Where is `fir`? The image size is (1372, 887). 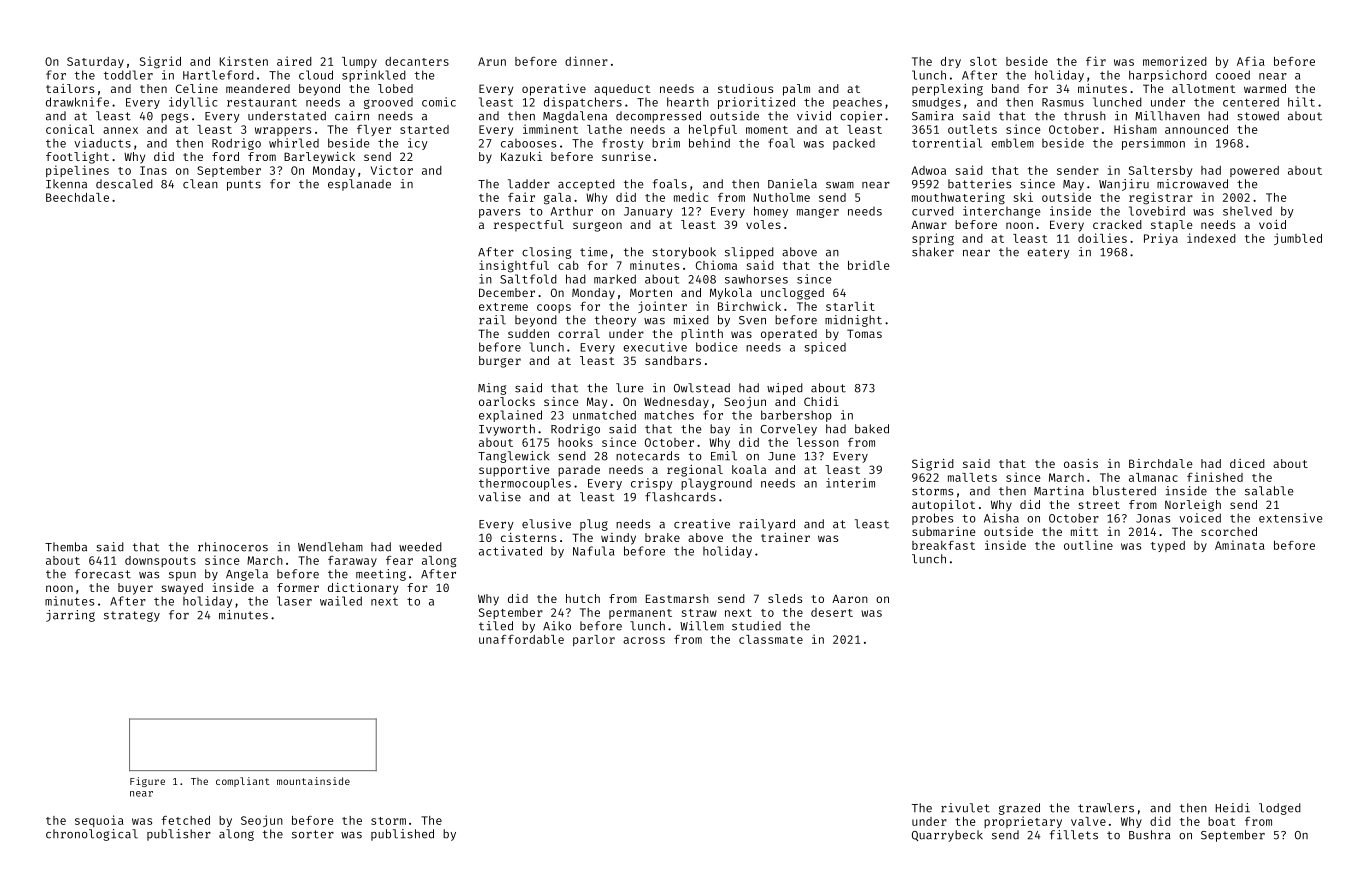 fir is located at coordinates (1096, 61).
